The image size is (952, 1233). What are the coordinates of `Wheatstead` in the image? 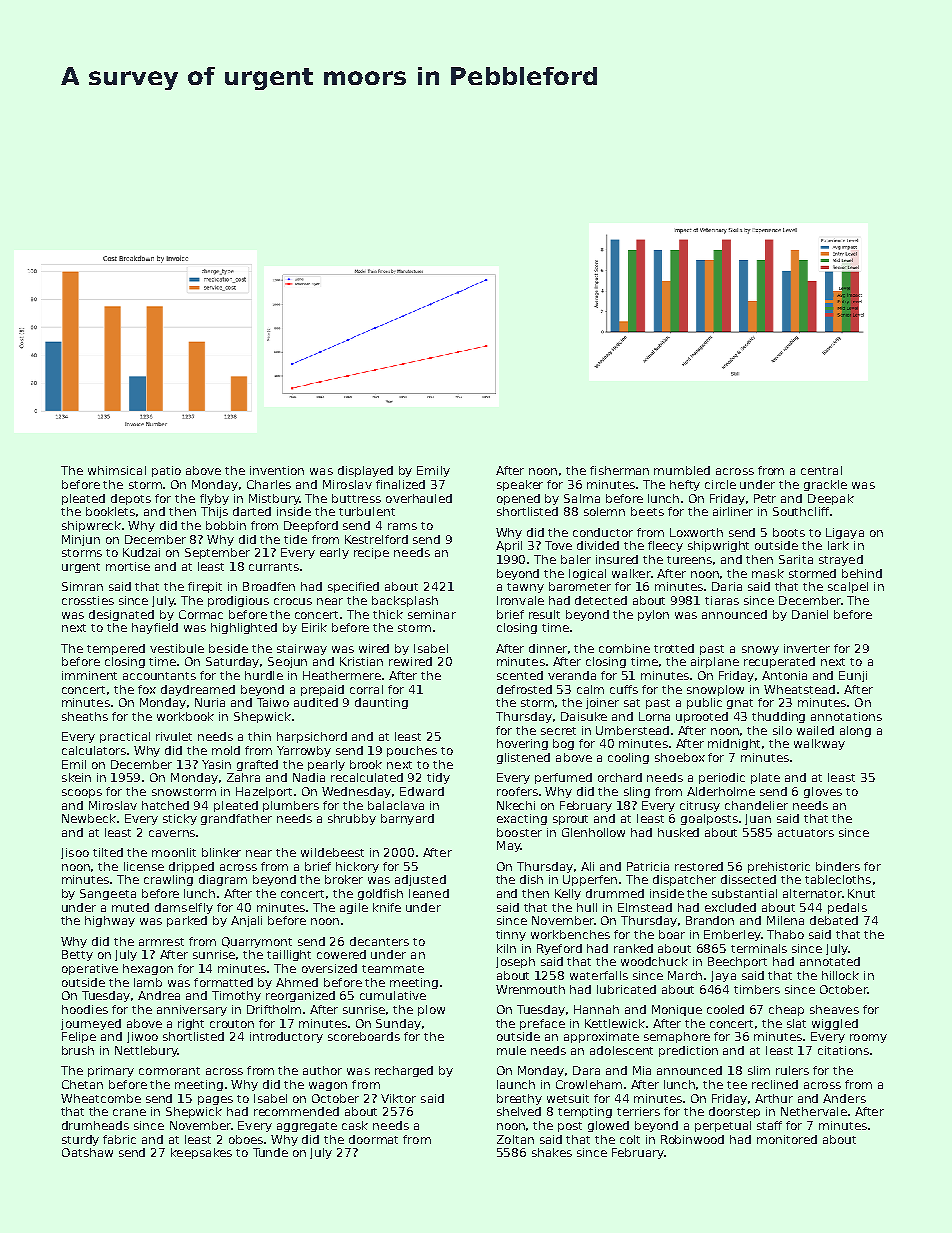 It's located at (799, 689).
